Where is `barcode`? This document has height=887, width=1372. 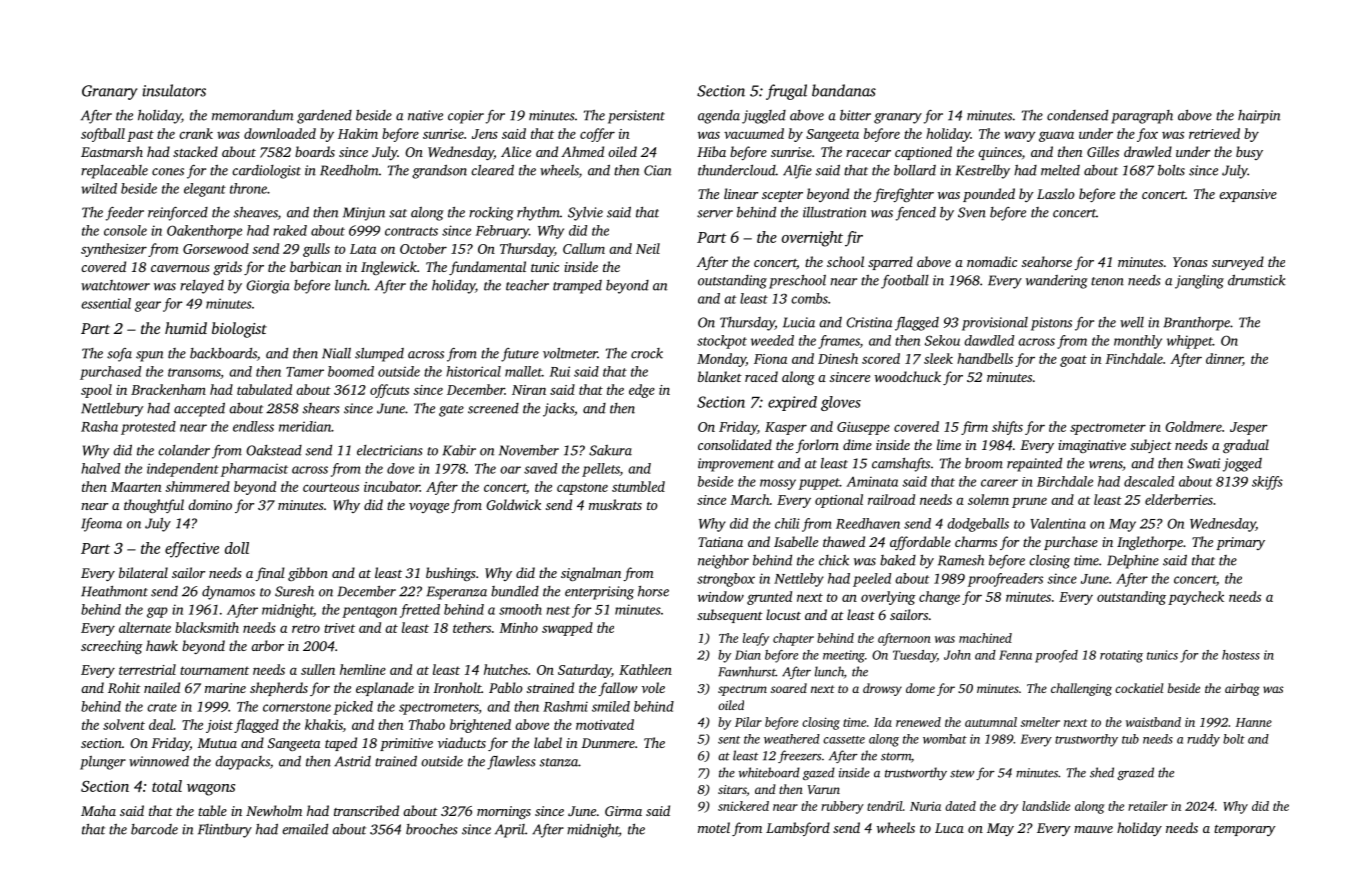 barcode is located at coordinates (154, 829).
